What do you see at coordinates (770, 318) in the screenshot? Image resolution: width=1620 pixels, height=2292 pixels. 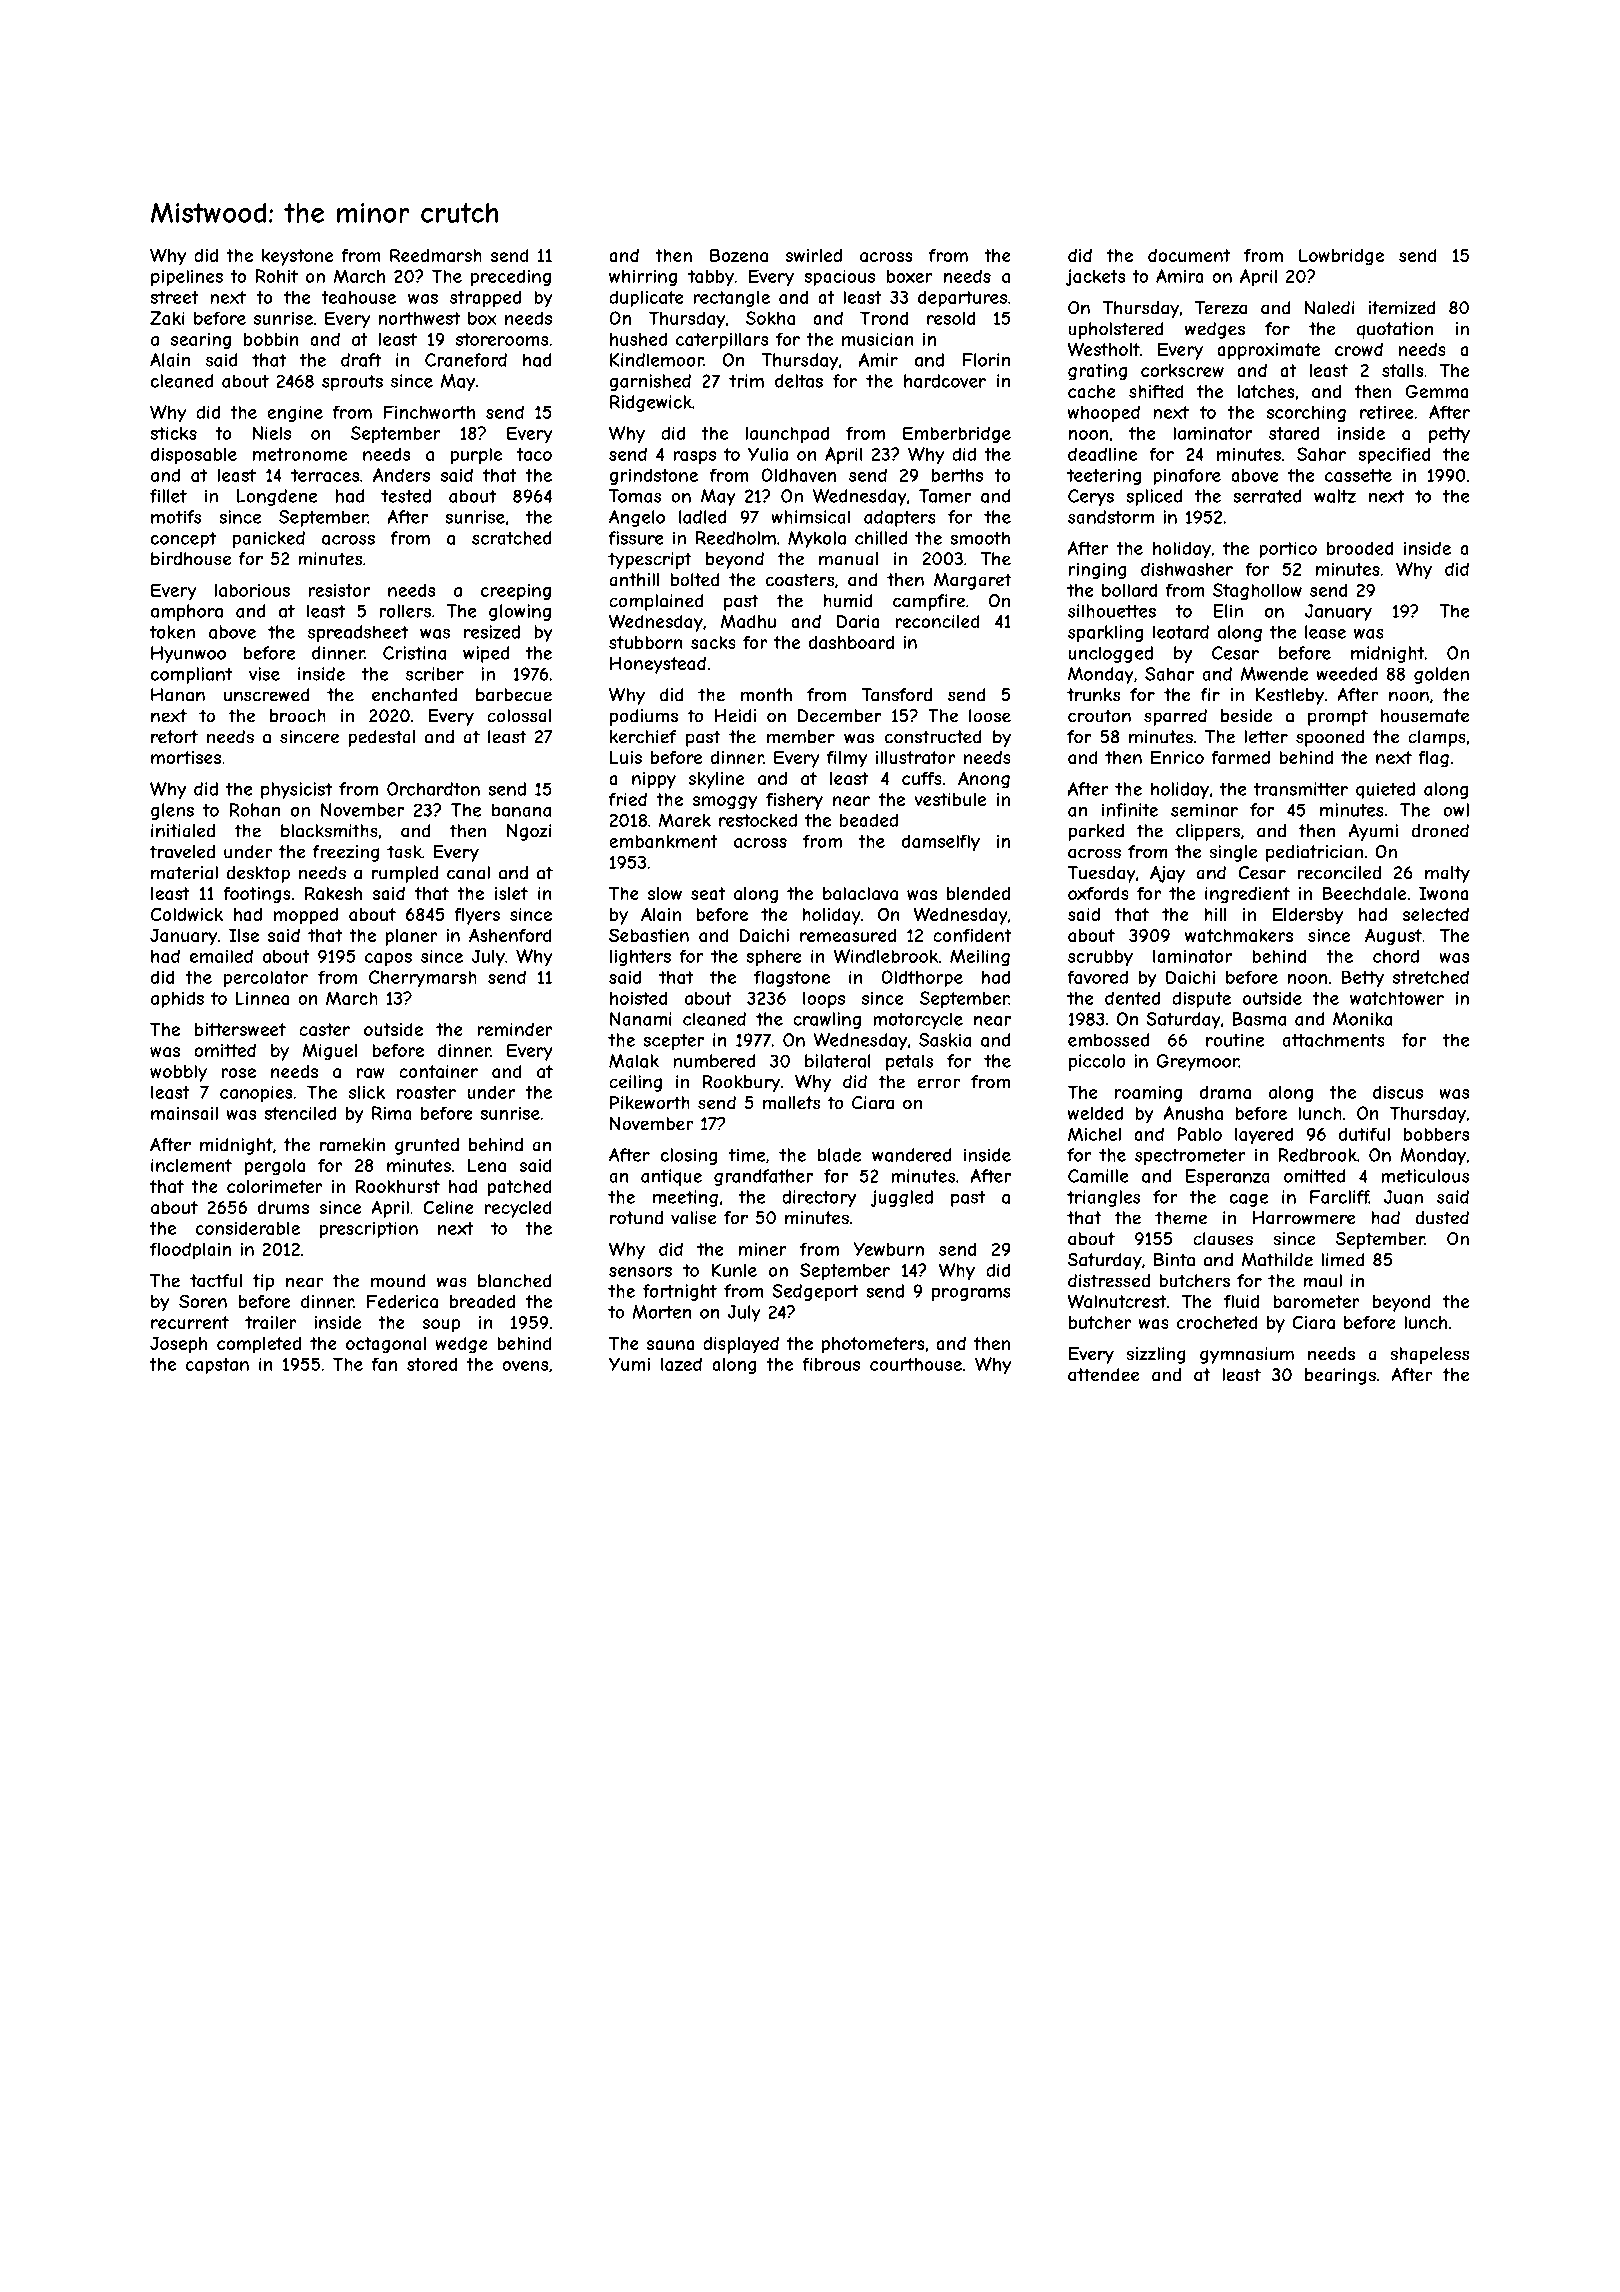 I see `Sokha` at bounding box center [770, 318].
